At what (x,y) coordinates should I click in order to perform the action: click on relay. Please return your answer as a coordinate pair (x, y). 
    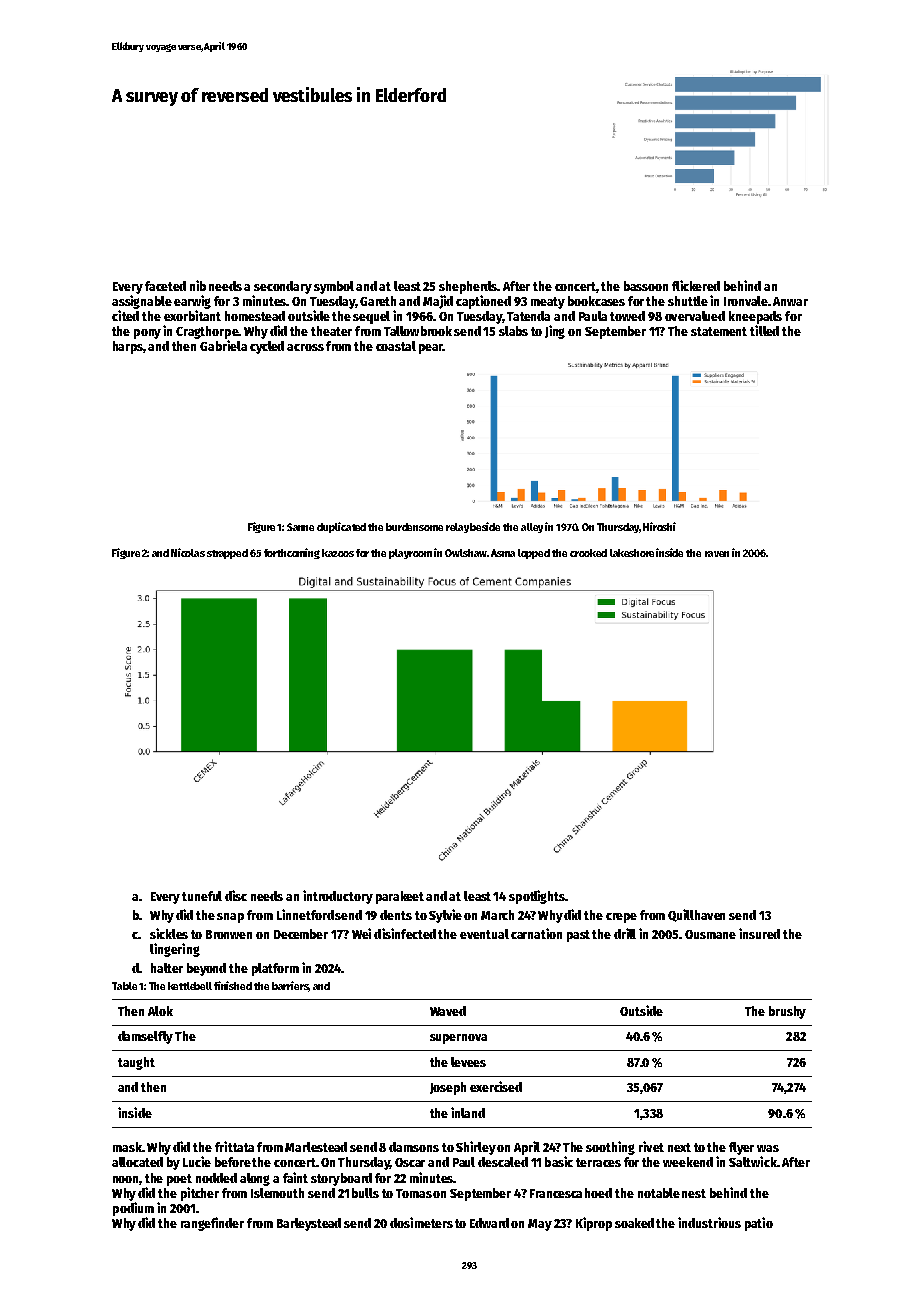
    Looking at the image, I should click on (457, 528).
